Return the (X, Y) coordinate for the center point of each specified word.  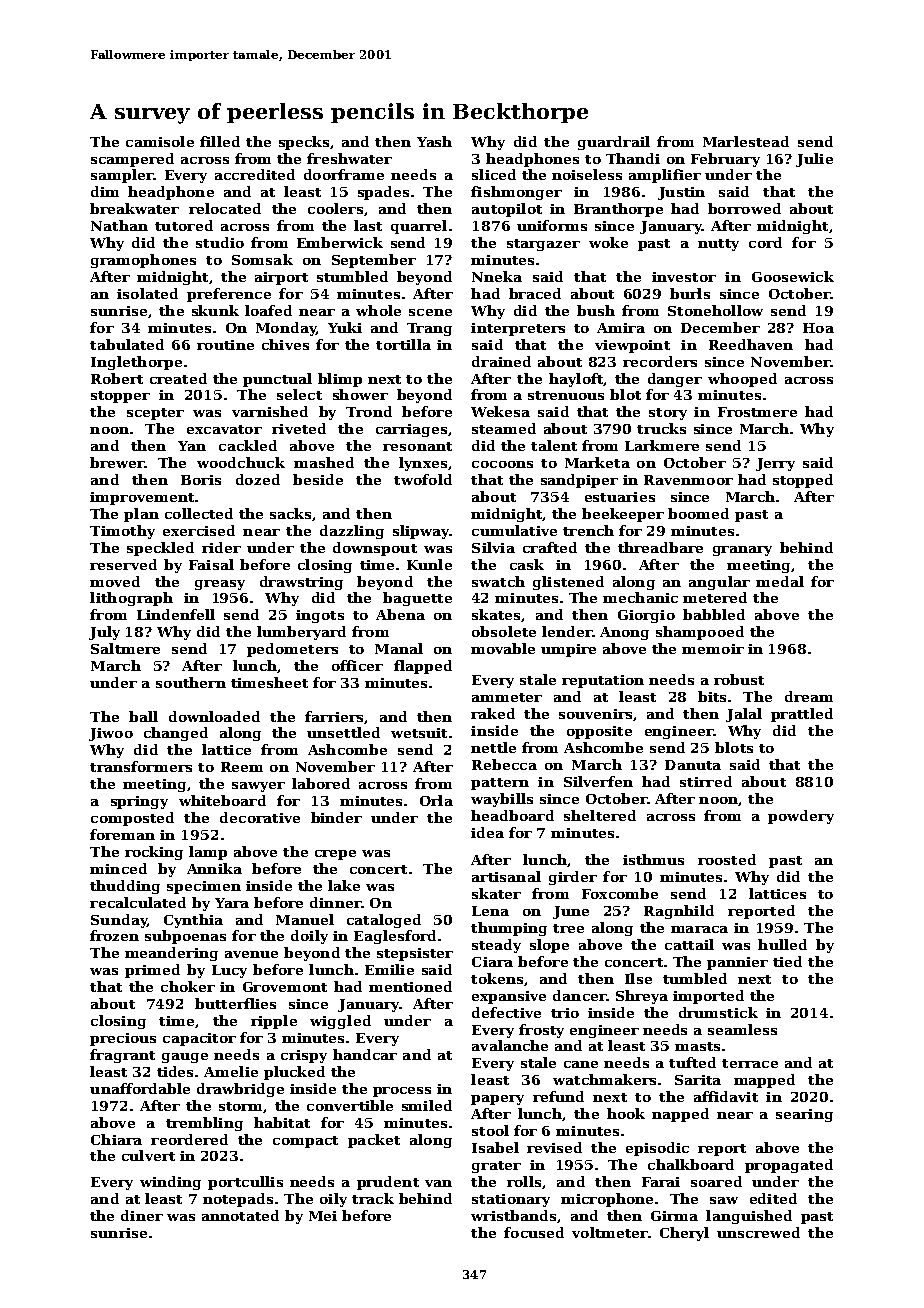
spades (383, 193)
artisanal (506, 876)
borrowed (744, 208)
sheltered (600, 815)
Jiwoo (111, 734)
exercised (199, 530)
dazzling (352, 532)
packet (374, 1141)
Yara (232, 903)
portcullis (245, 1183)
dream (809, 696)
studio (220, 242)
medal (780, 581)
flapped (423, 667)
